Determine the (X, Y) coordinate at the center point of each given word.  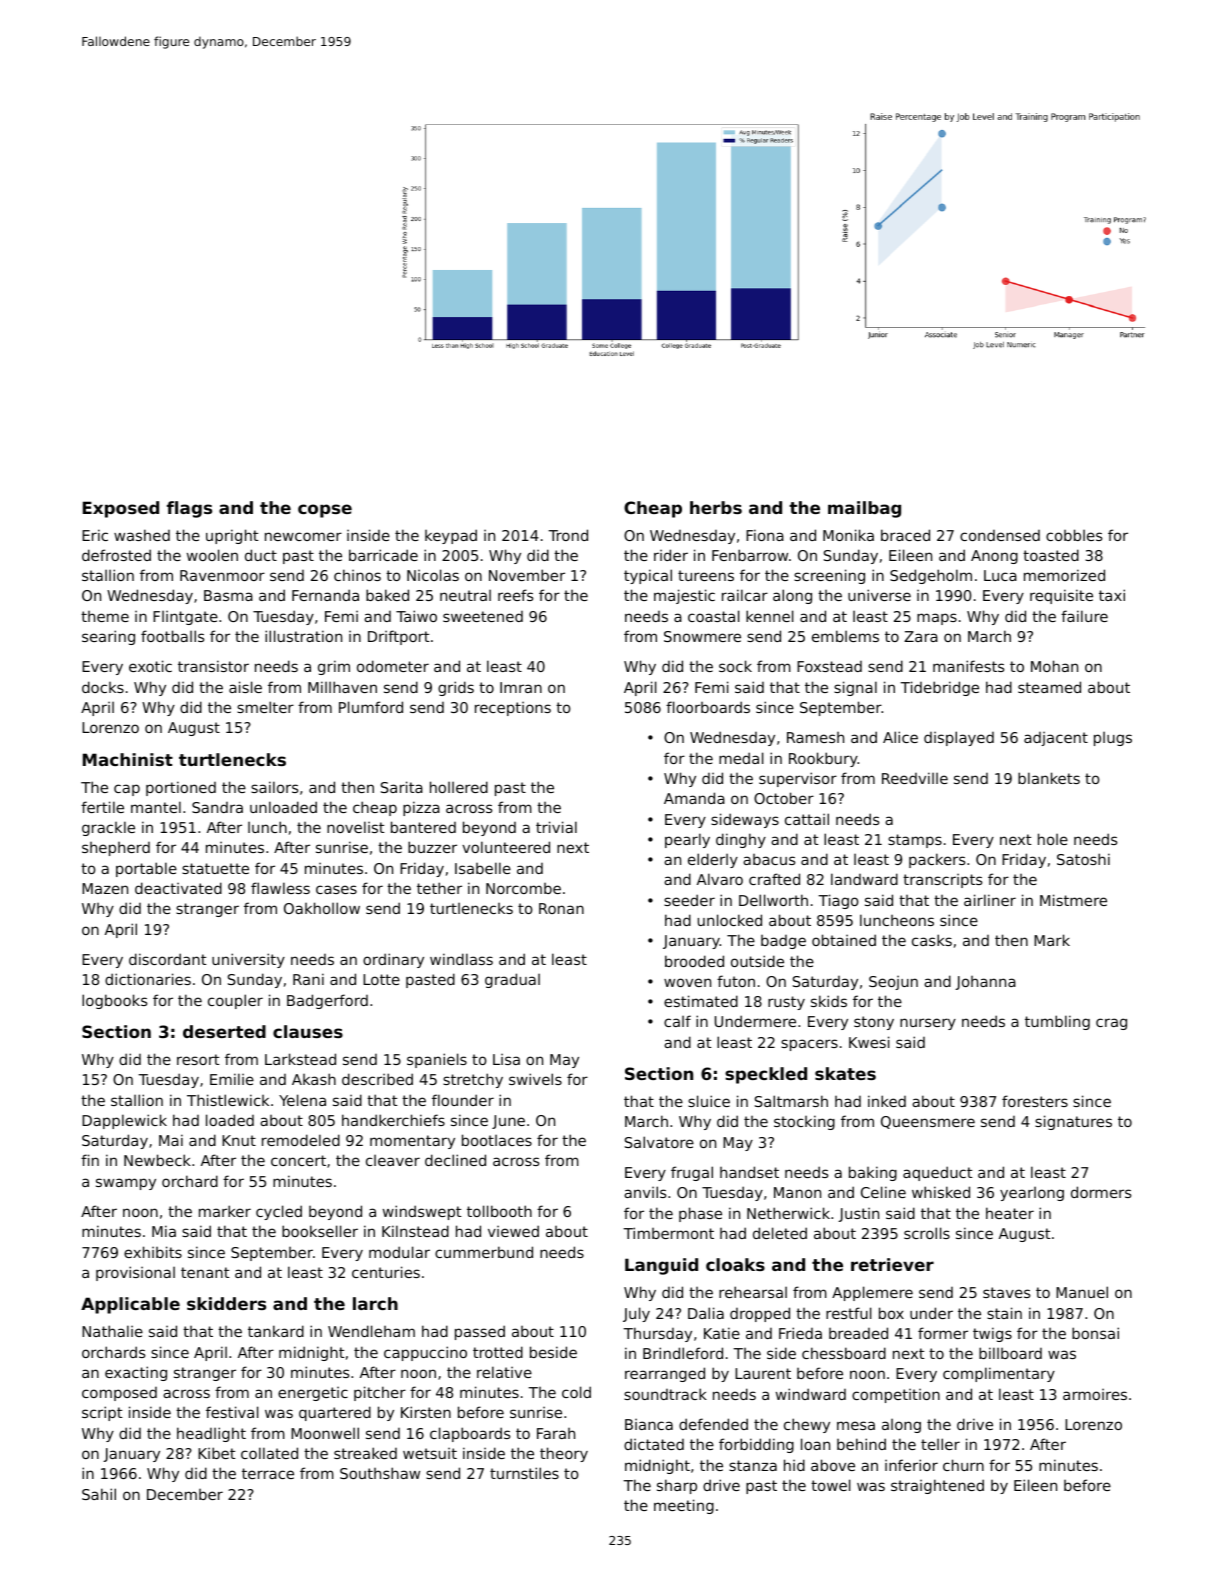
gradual (512, 980)
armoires (1095, 1394)
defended (713, 1424)
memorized (1064, 575)
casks (932, 940)
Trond (568, 535)
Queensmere (928, 1122)
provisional (135, 1273)
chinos (357, 575)
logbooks (114, 1001)
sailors (274, 787)
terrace (268, 1473)
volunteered (506, 847)
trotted (498, 1352)
